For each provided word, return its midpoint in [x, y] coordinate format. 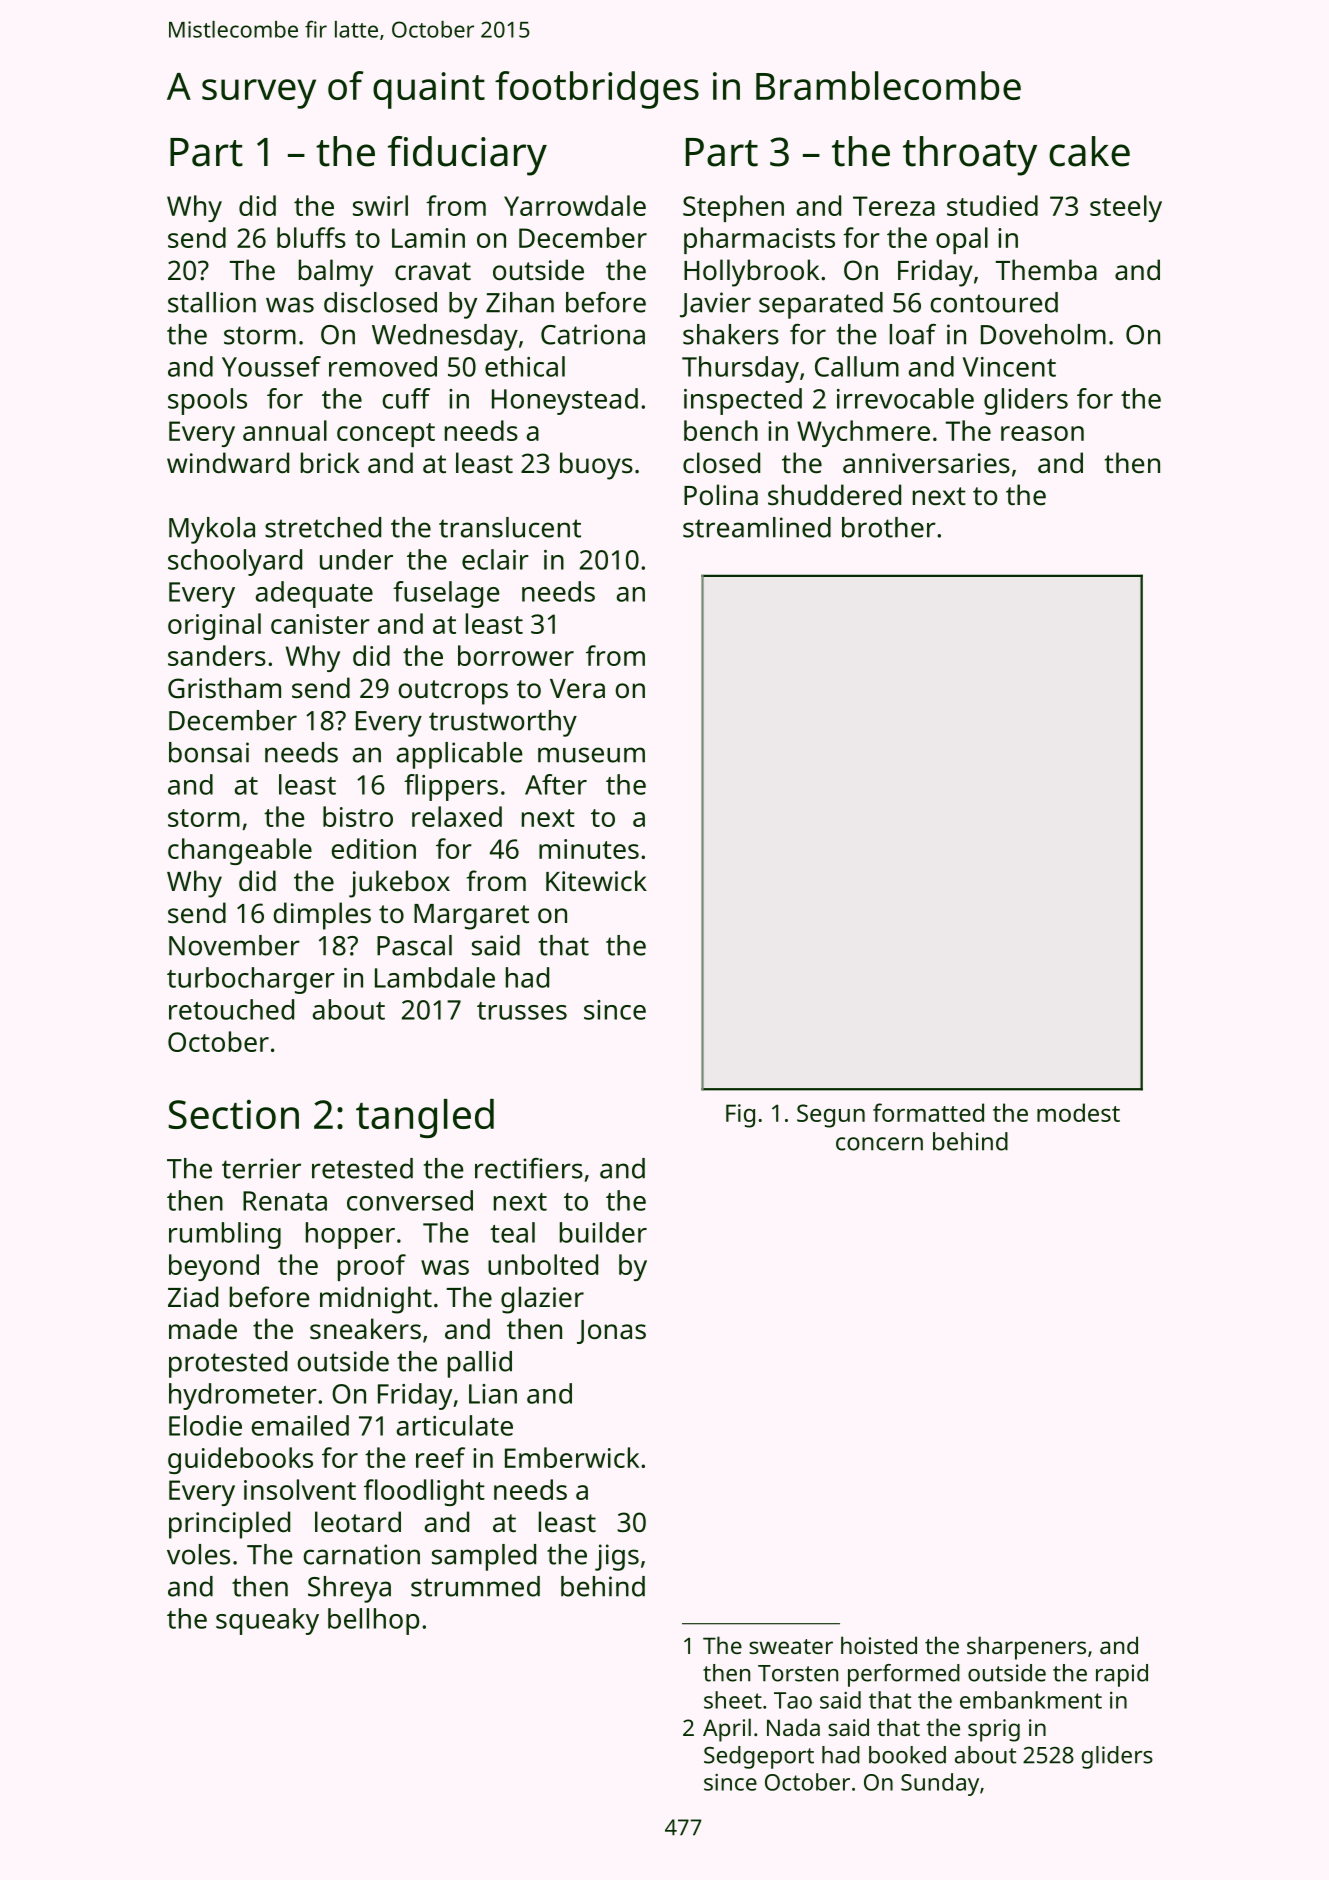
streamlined [757, 527]
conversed [410, 1200]
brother [889, 527]
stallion [212, 302]
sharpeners [1026, 1648]
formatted [928, 1112]
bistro [358, 816]
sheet [733, 1700]
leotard [358, 1522]
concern [879, 1144]
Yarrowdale [575, 205]
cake [1089, 151]
